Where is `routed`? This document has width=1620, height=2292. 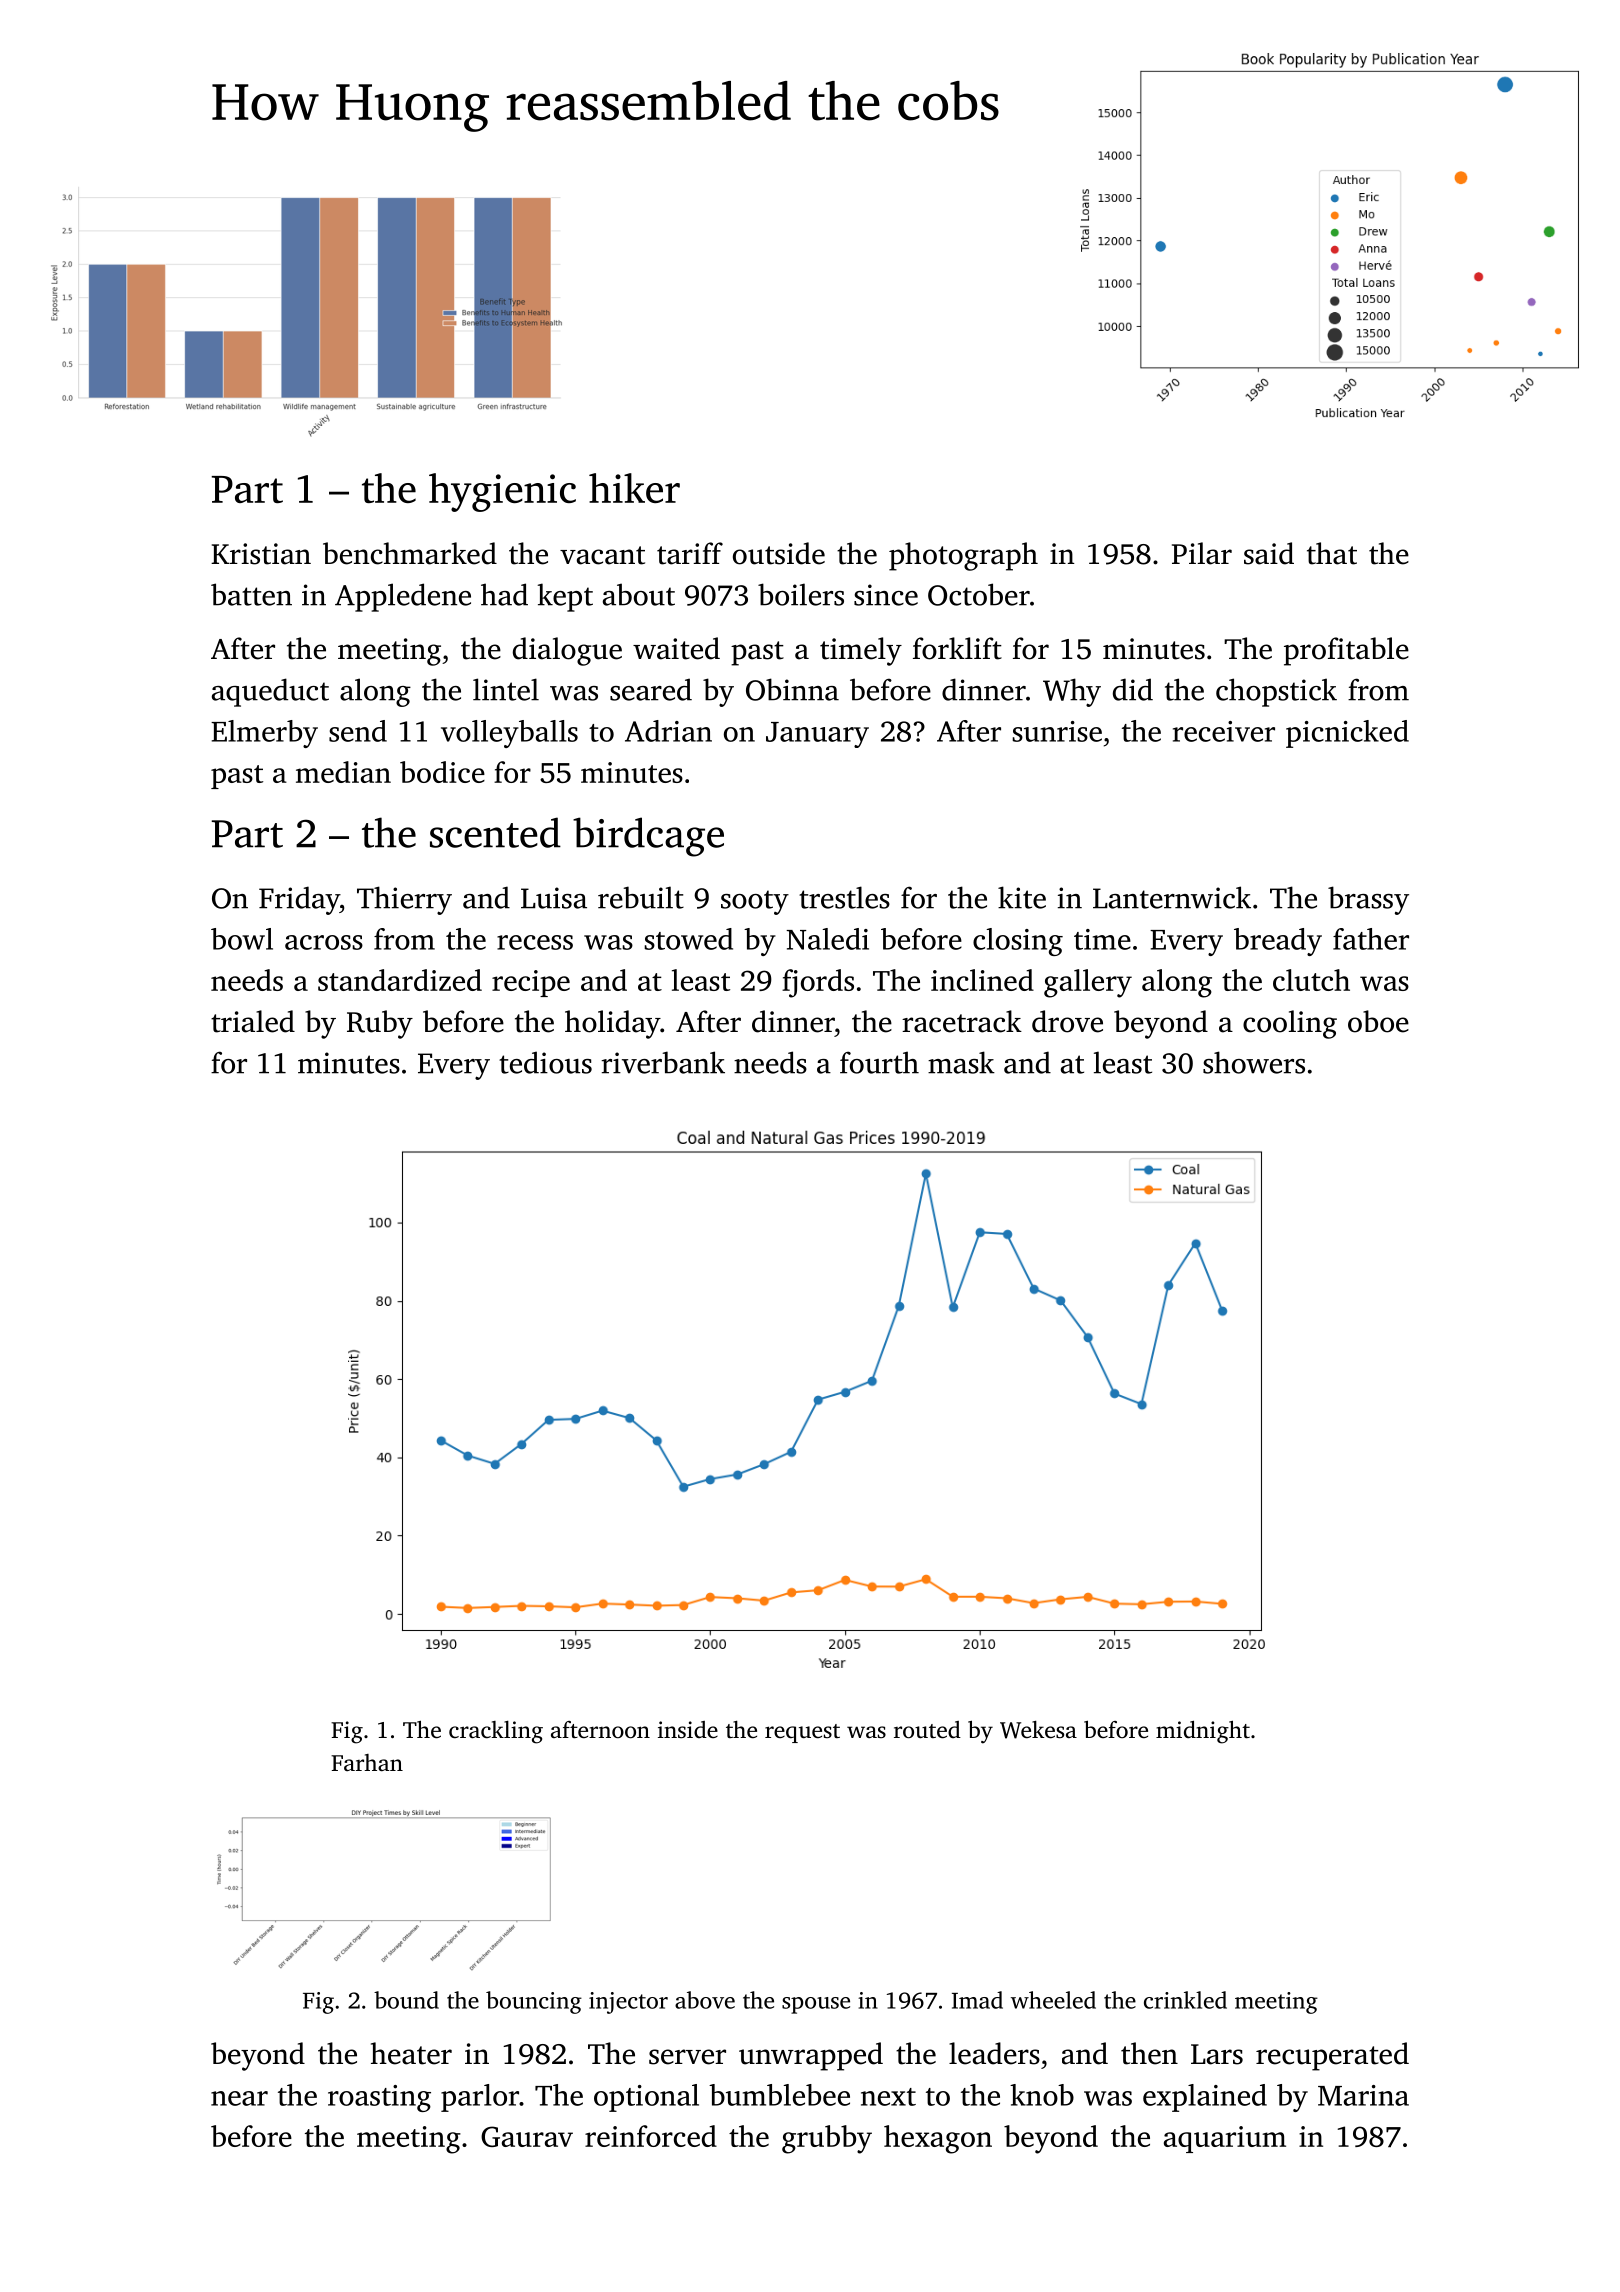
routed is located at coordinates (927, 1730).
